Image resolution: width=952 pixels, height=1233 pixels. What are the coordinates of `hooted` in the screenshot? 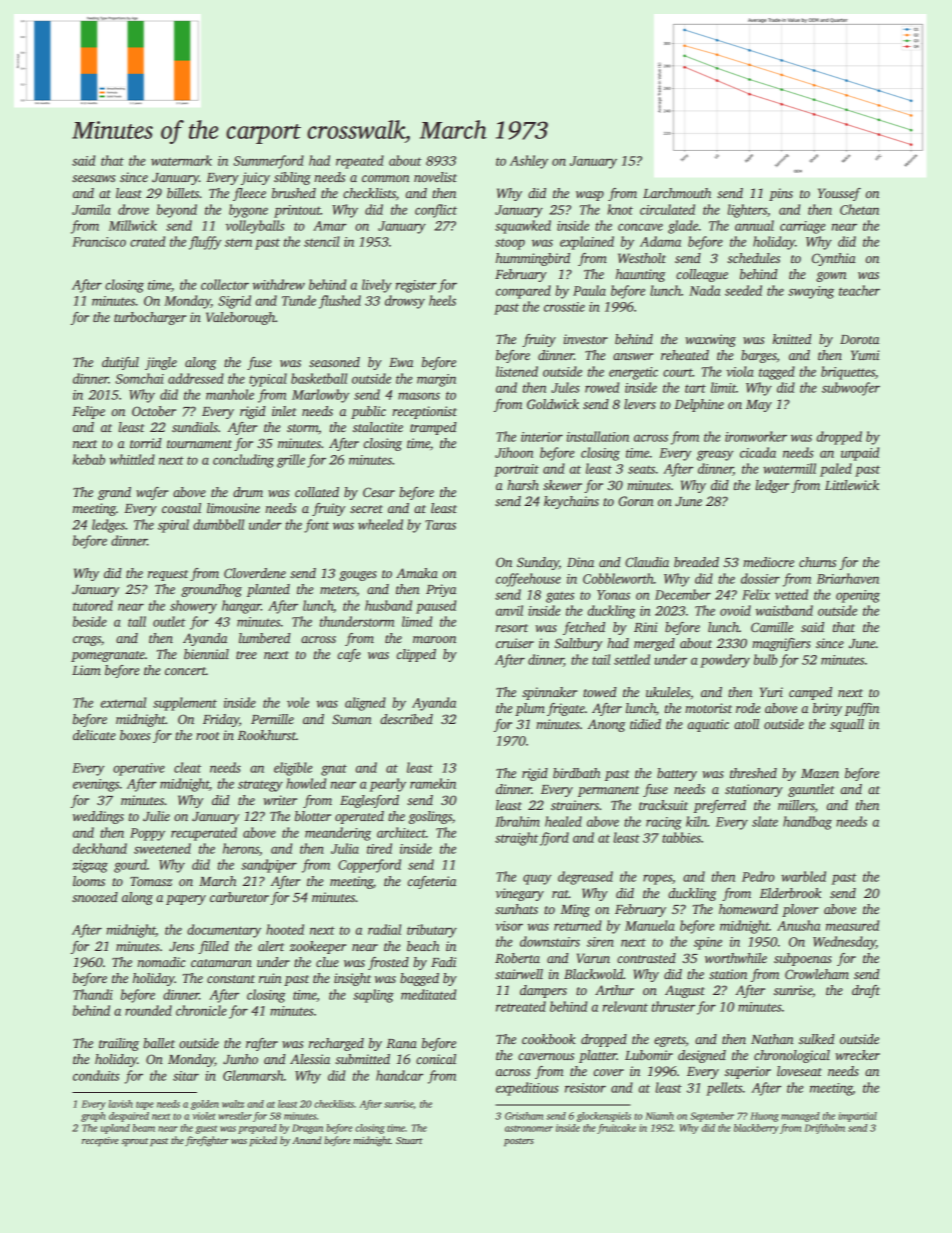 It's located at (285, 929).
